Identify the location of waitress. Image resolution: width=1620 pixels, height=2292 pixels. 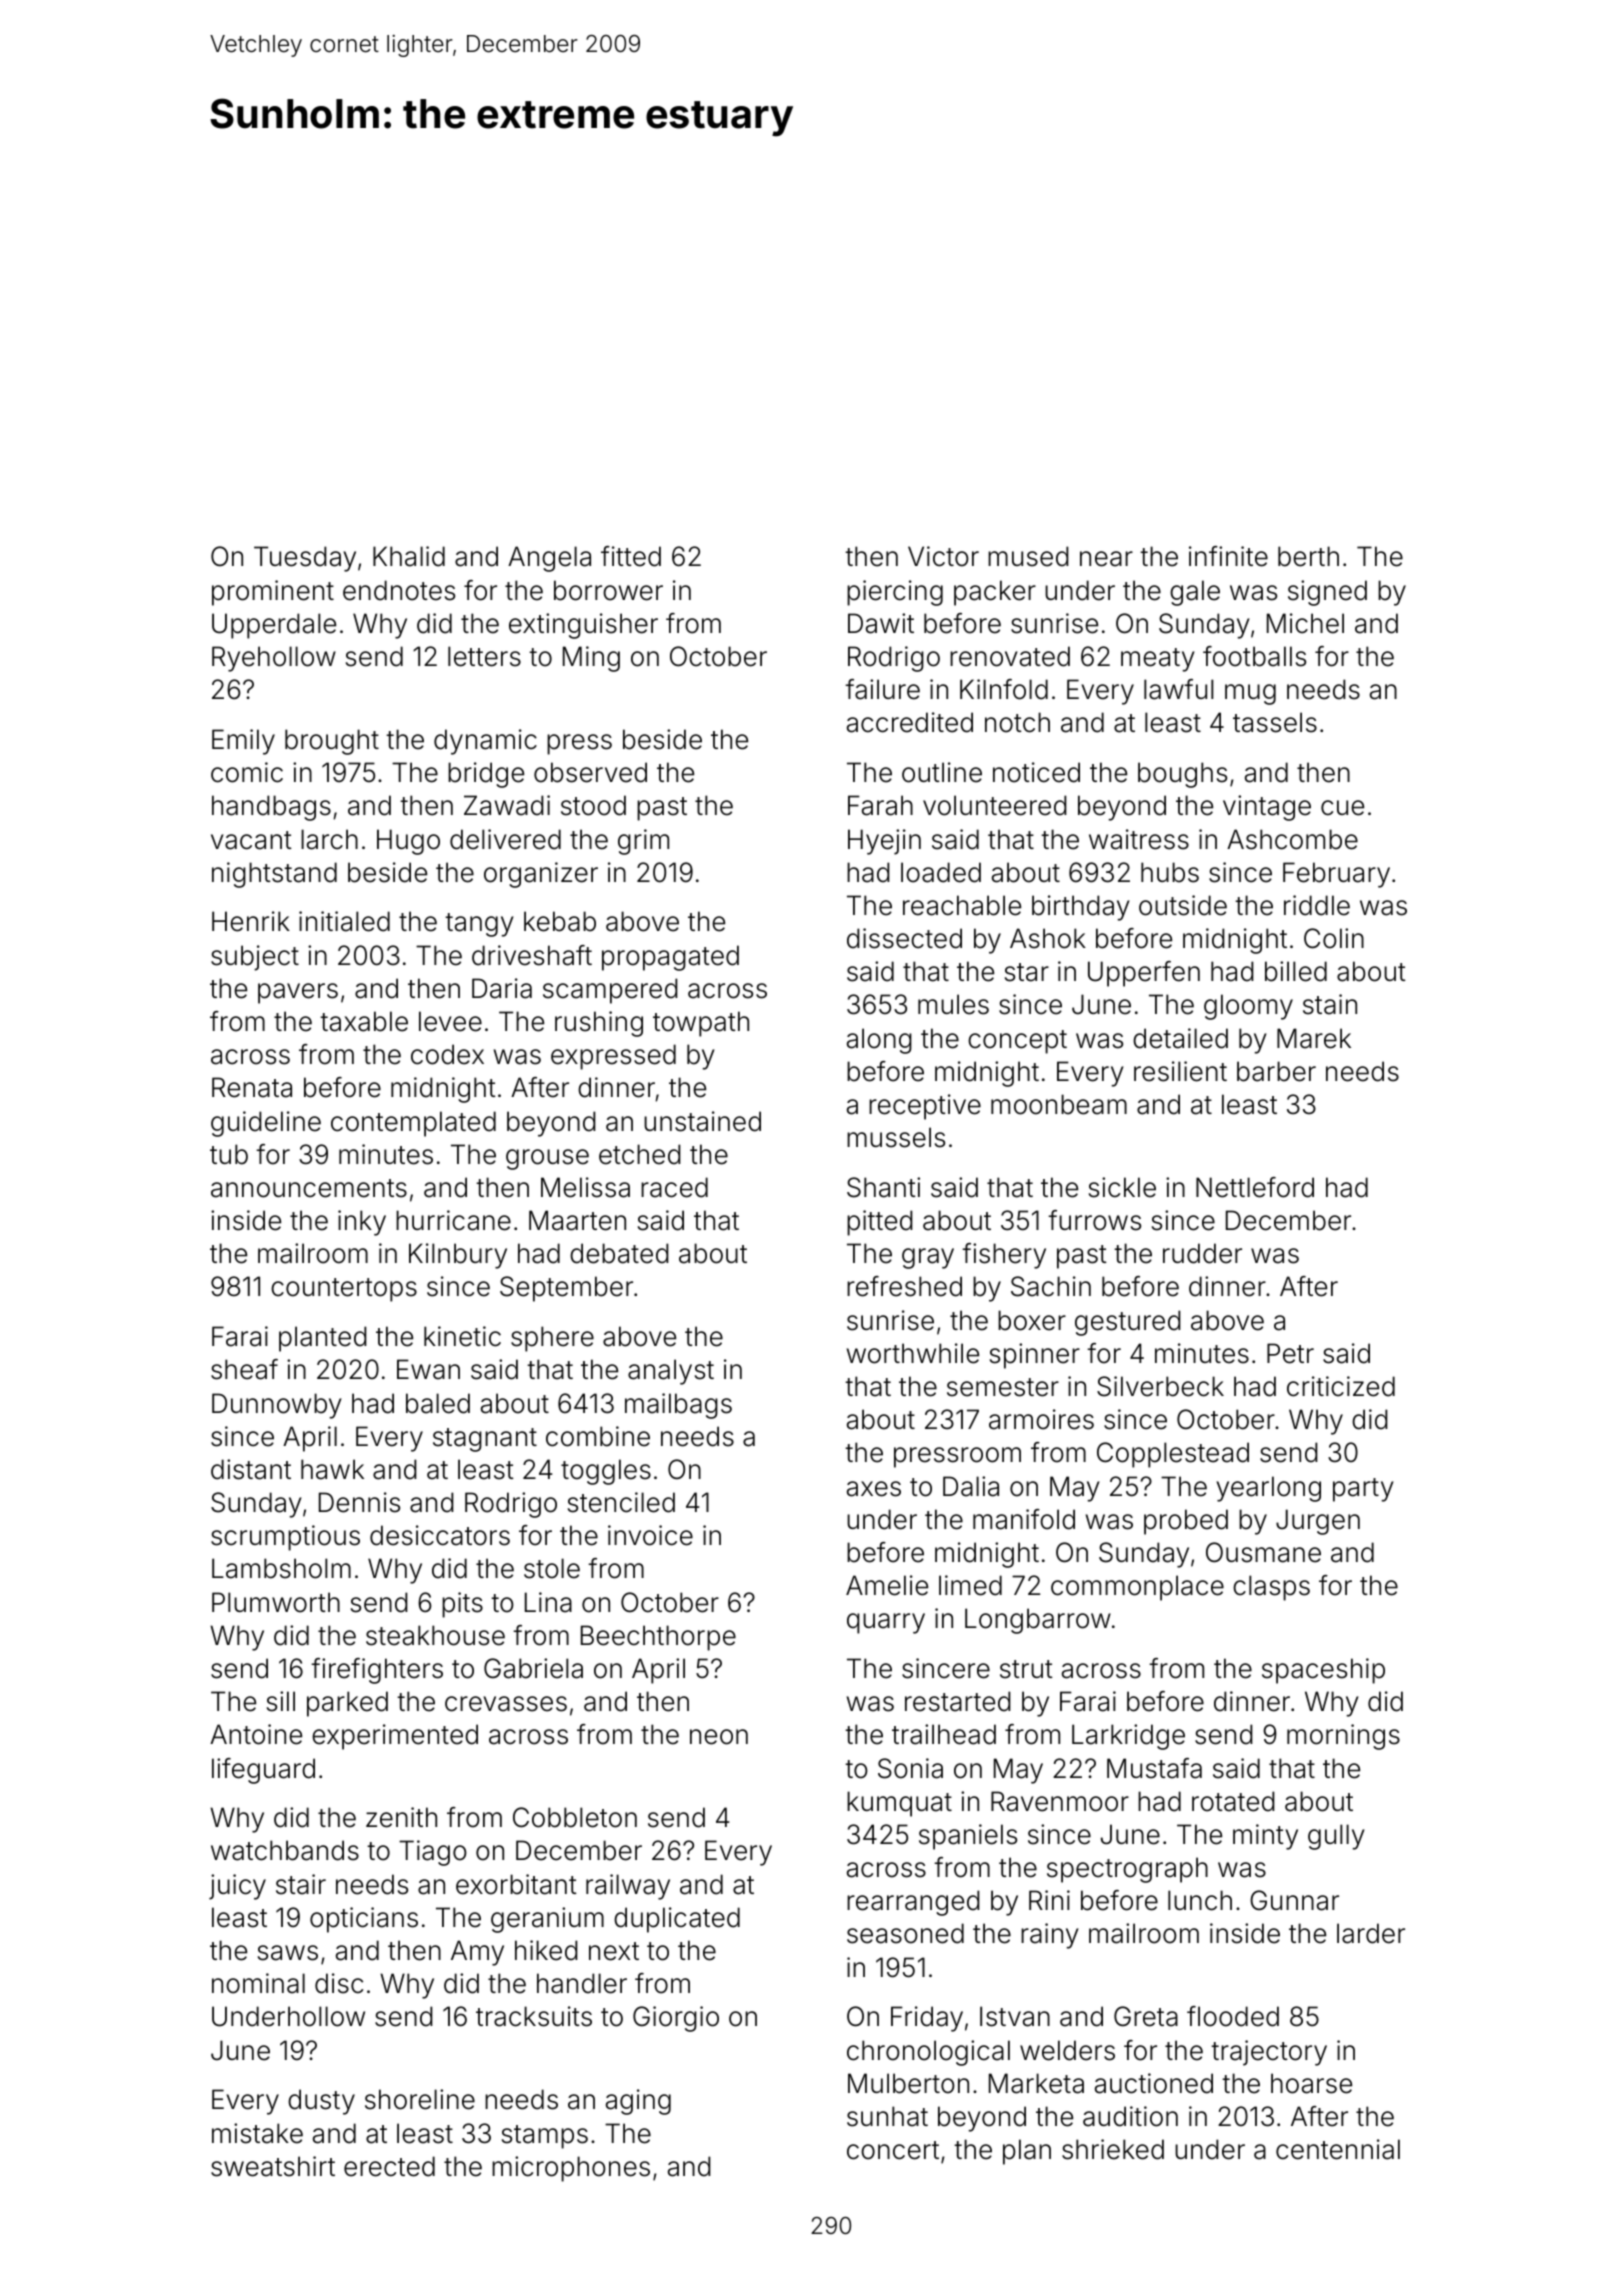
(1139, 839).
